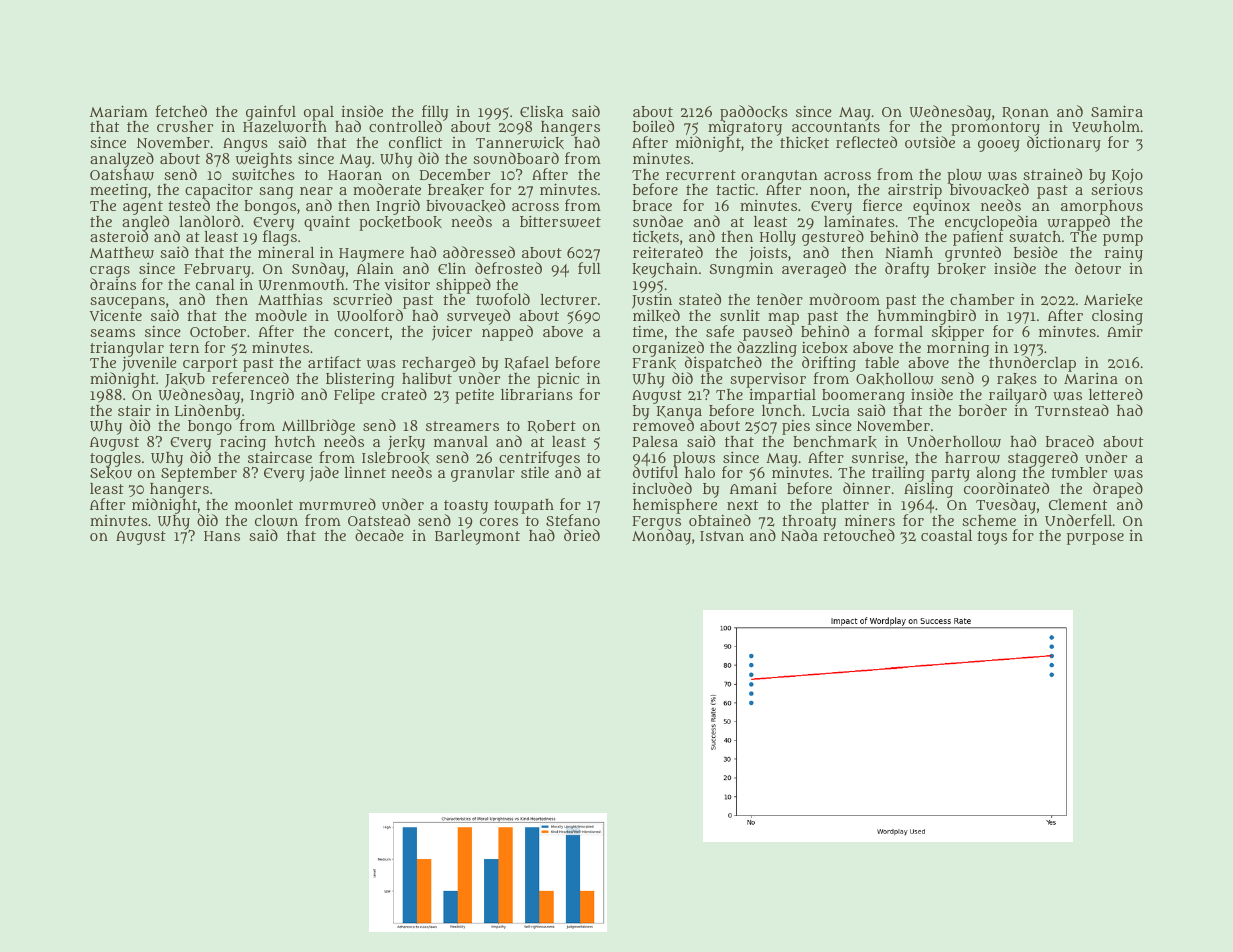 The height and width of the document is (952, 1233). Describe the element at coordinates (334, 362) in the document. I see `artifact` at that location.
